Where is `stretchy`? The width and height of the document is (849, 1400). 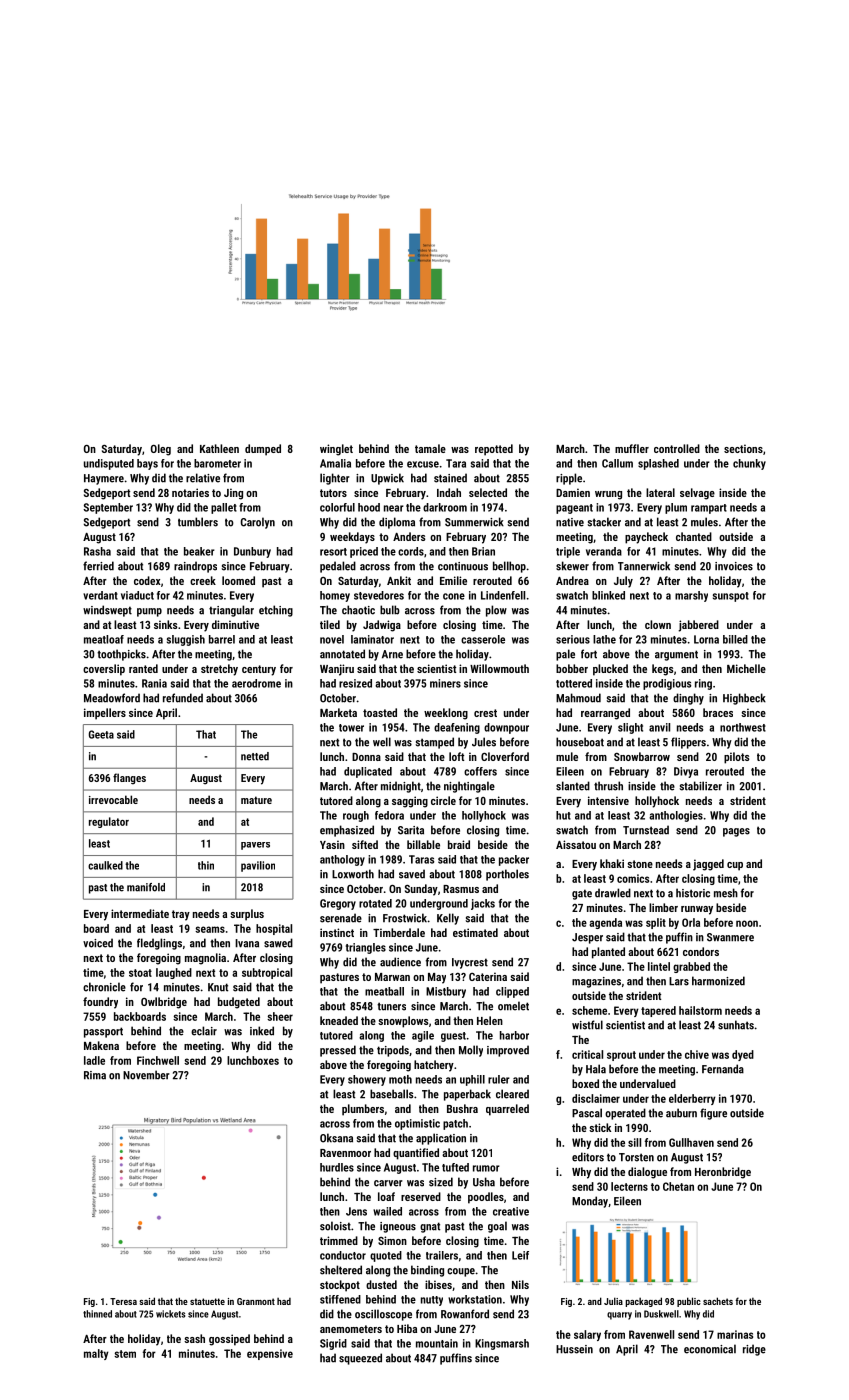
stretchy is located at coordinates (219, 670).
